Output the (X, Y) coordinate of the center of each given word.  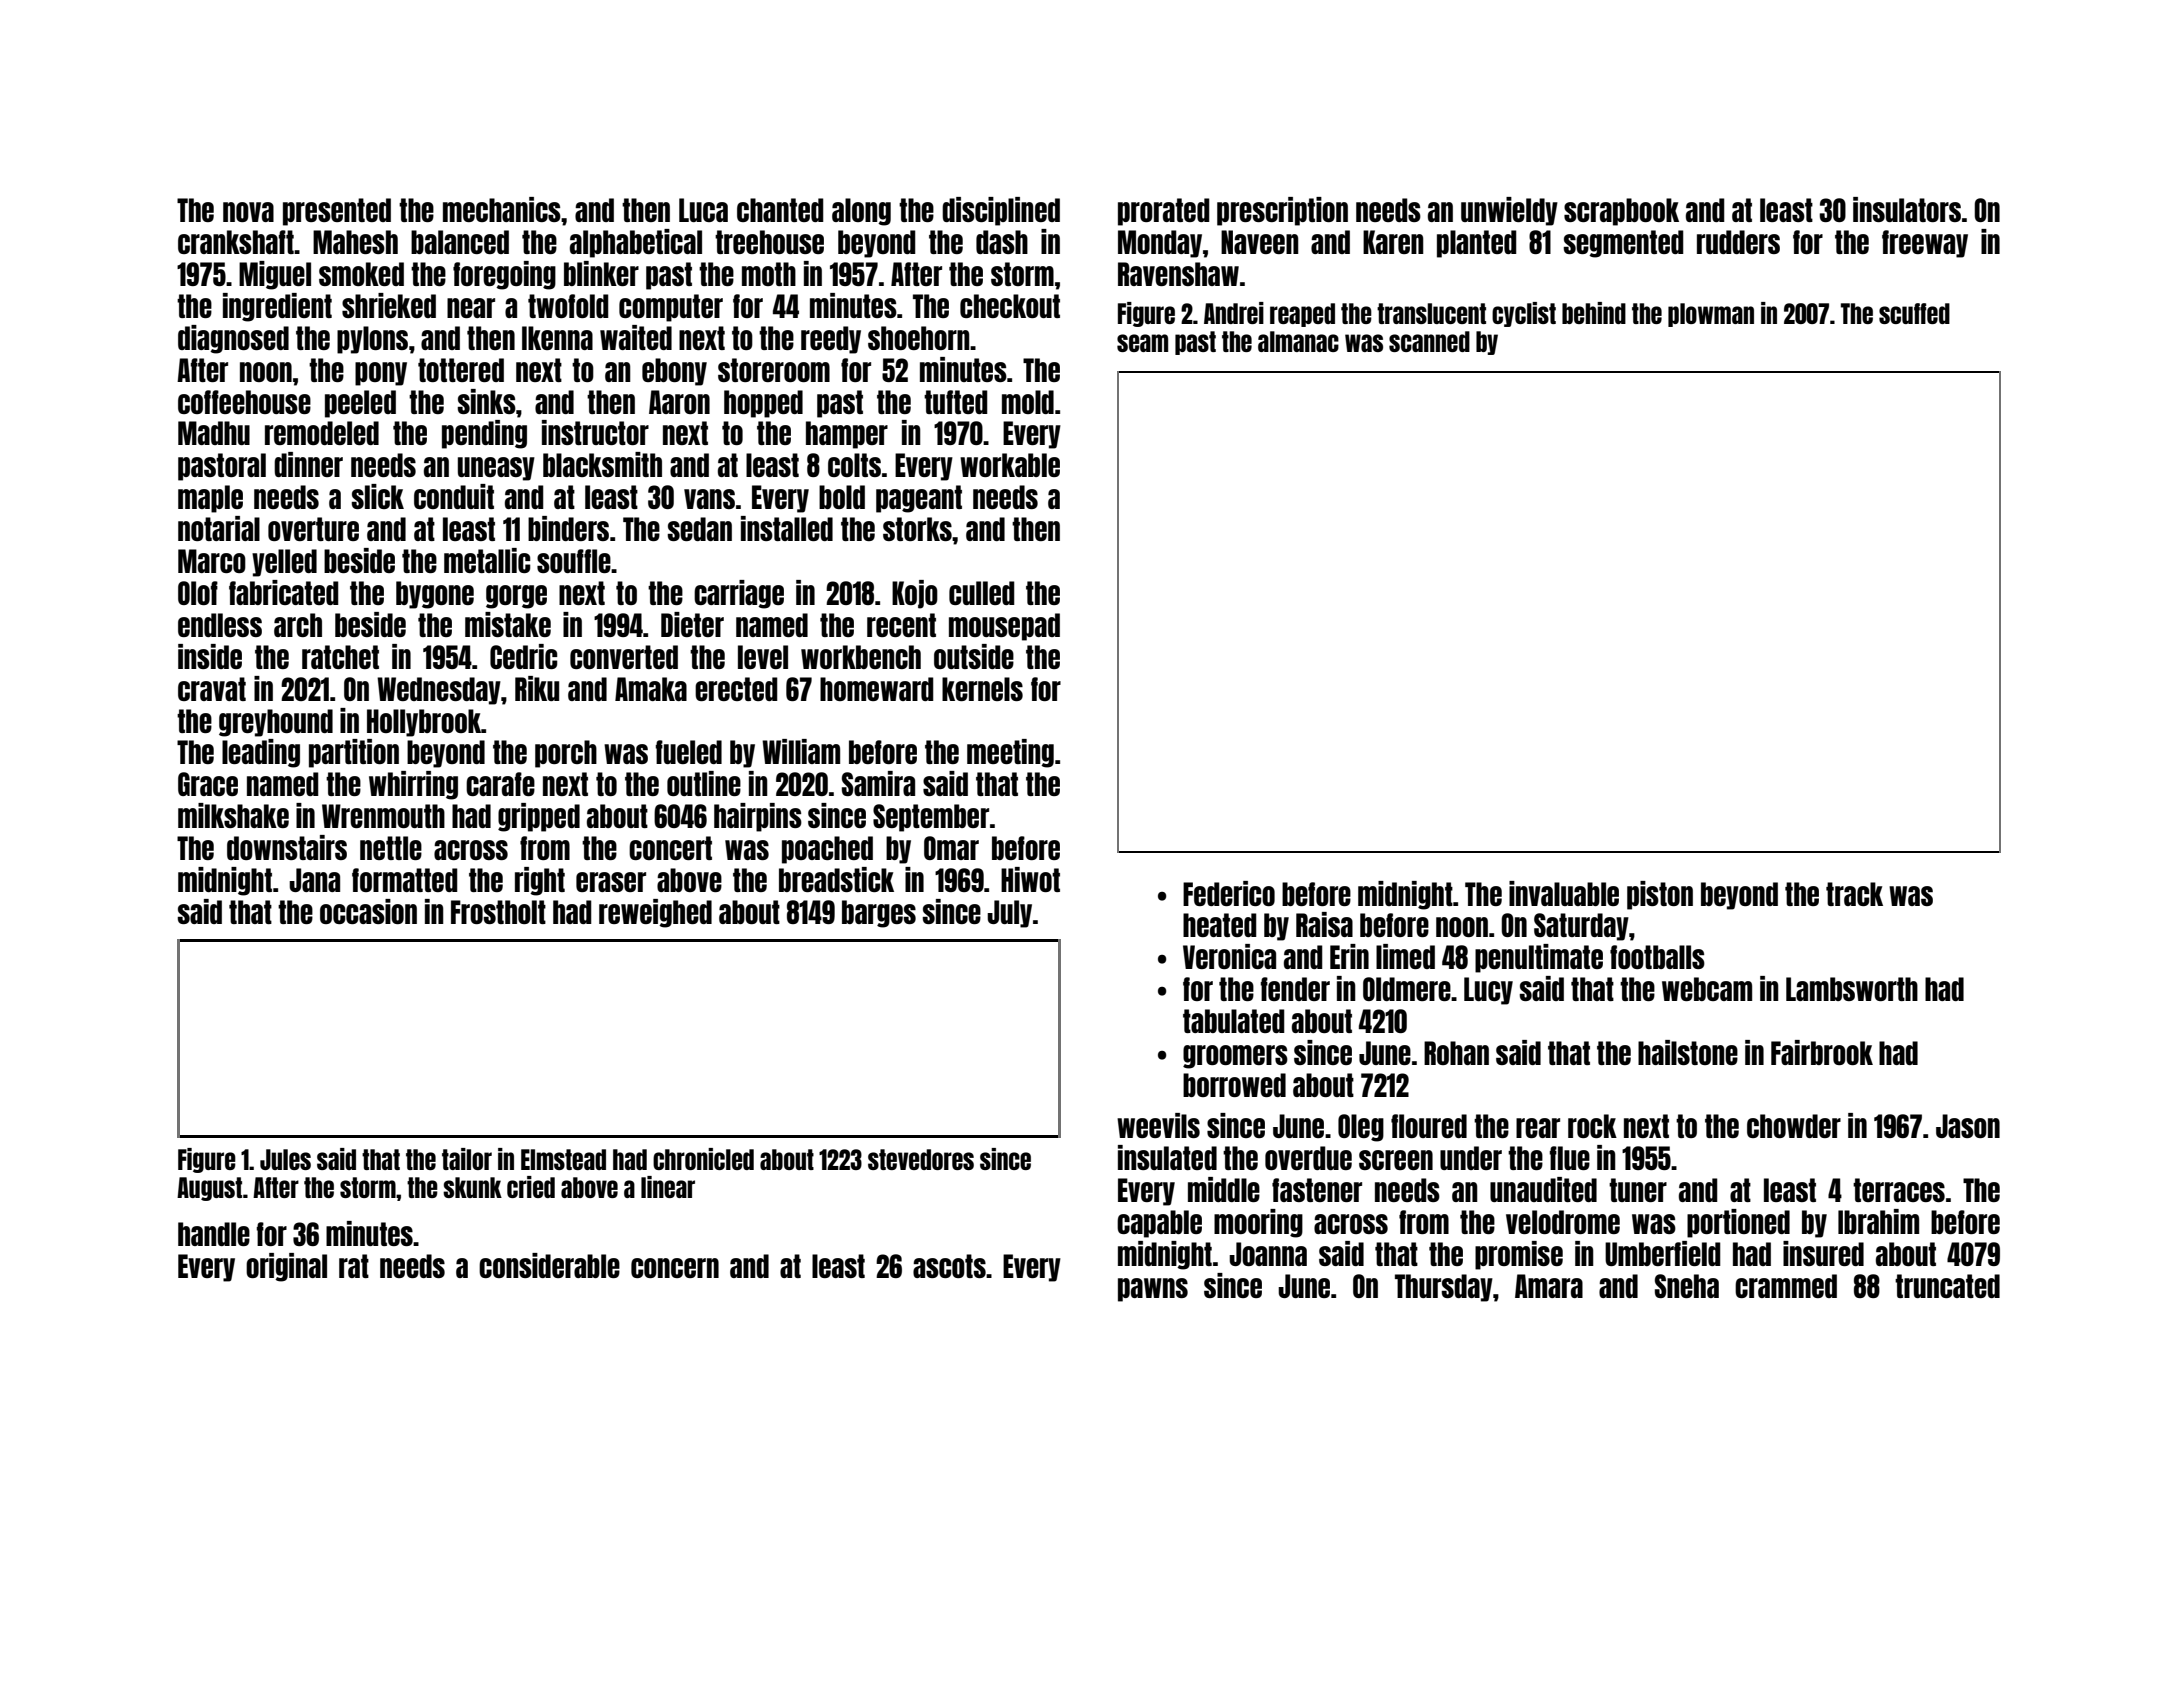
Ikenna (557, 338)
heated (1220, 925)
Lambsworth (1852, 989)
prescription (1282, 211)
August (209, 1189)
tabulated (1234, 1021)
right (540, 881)
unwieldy (1509, 211)
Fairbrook (1822, 1052)
